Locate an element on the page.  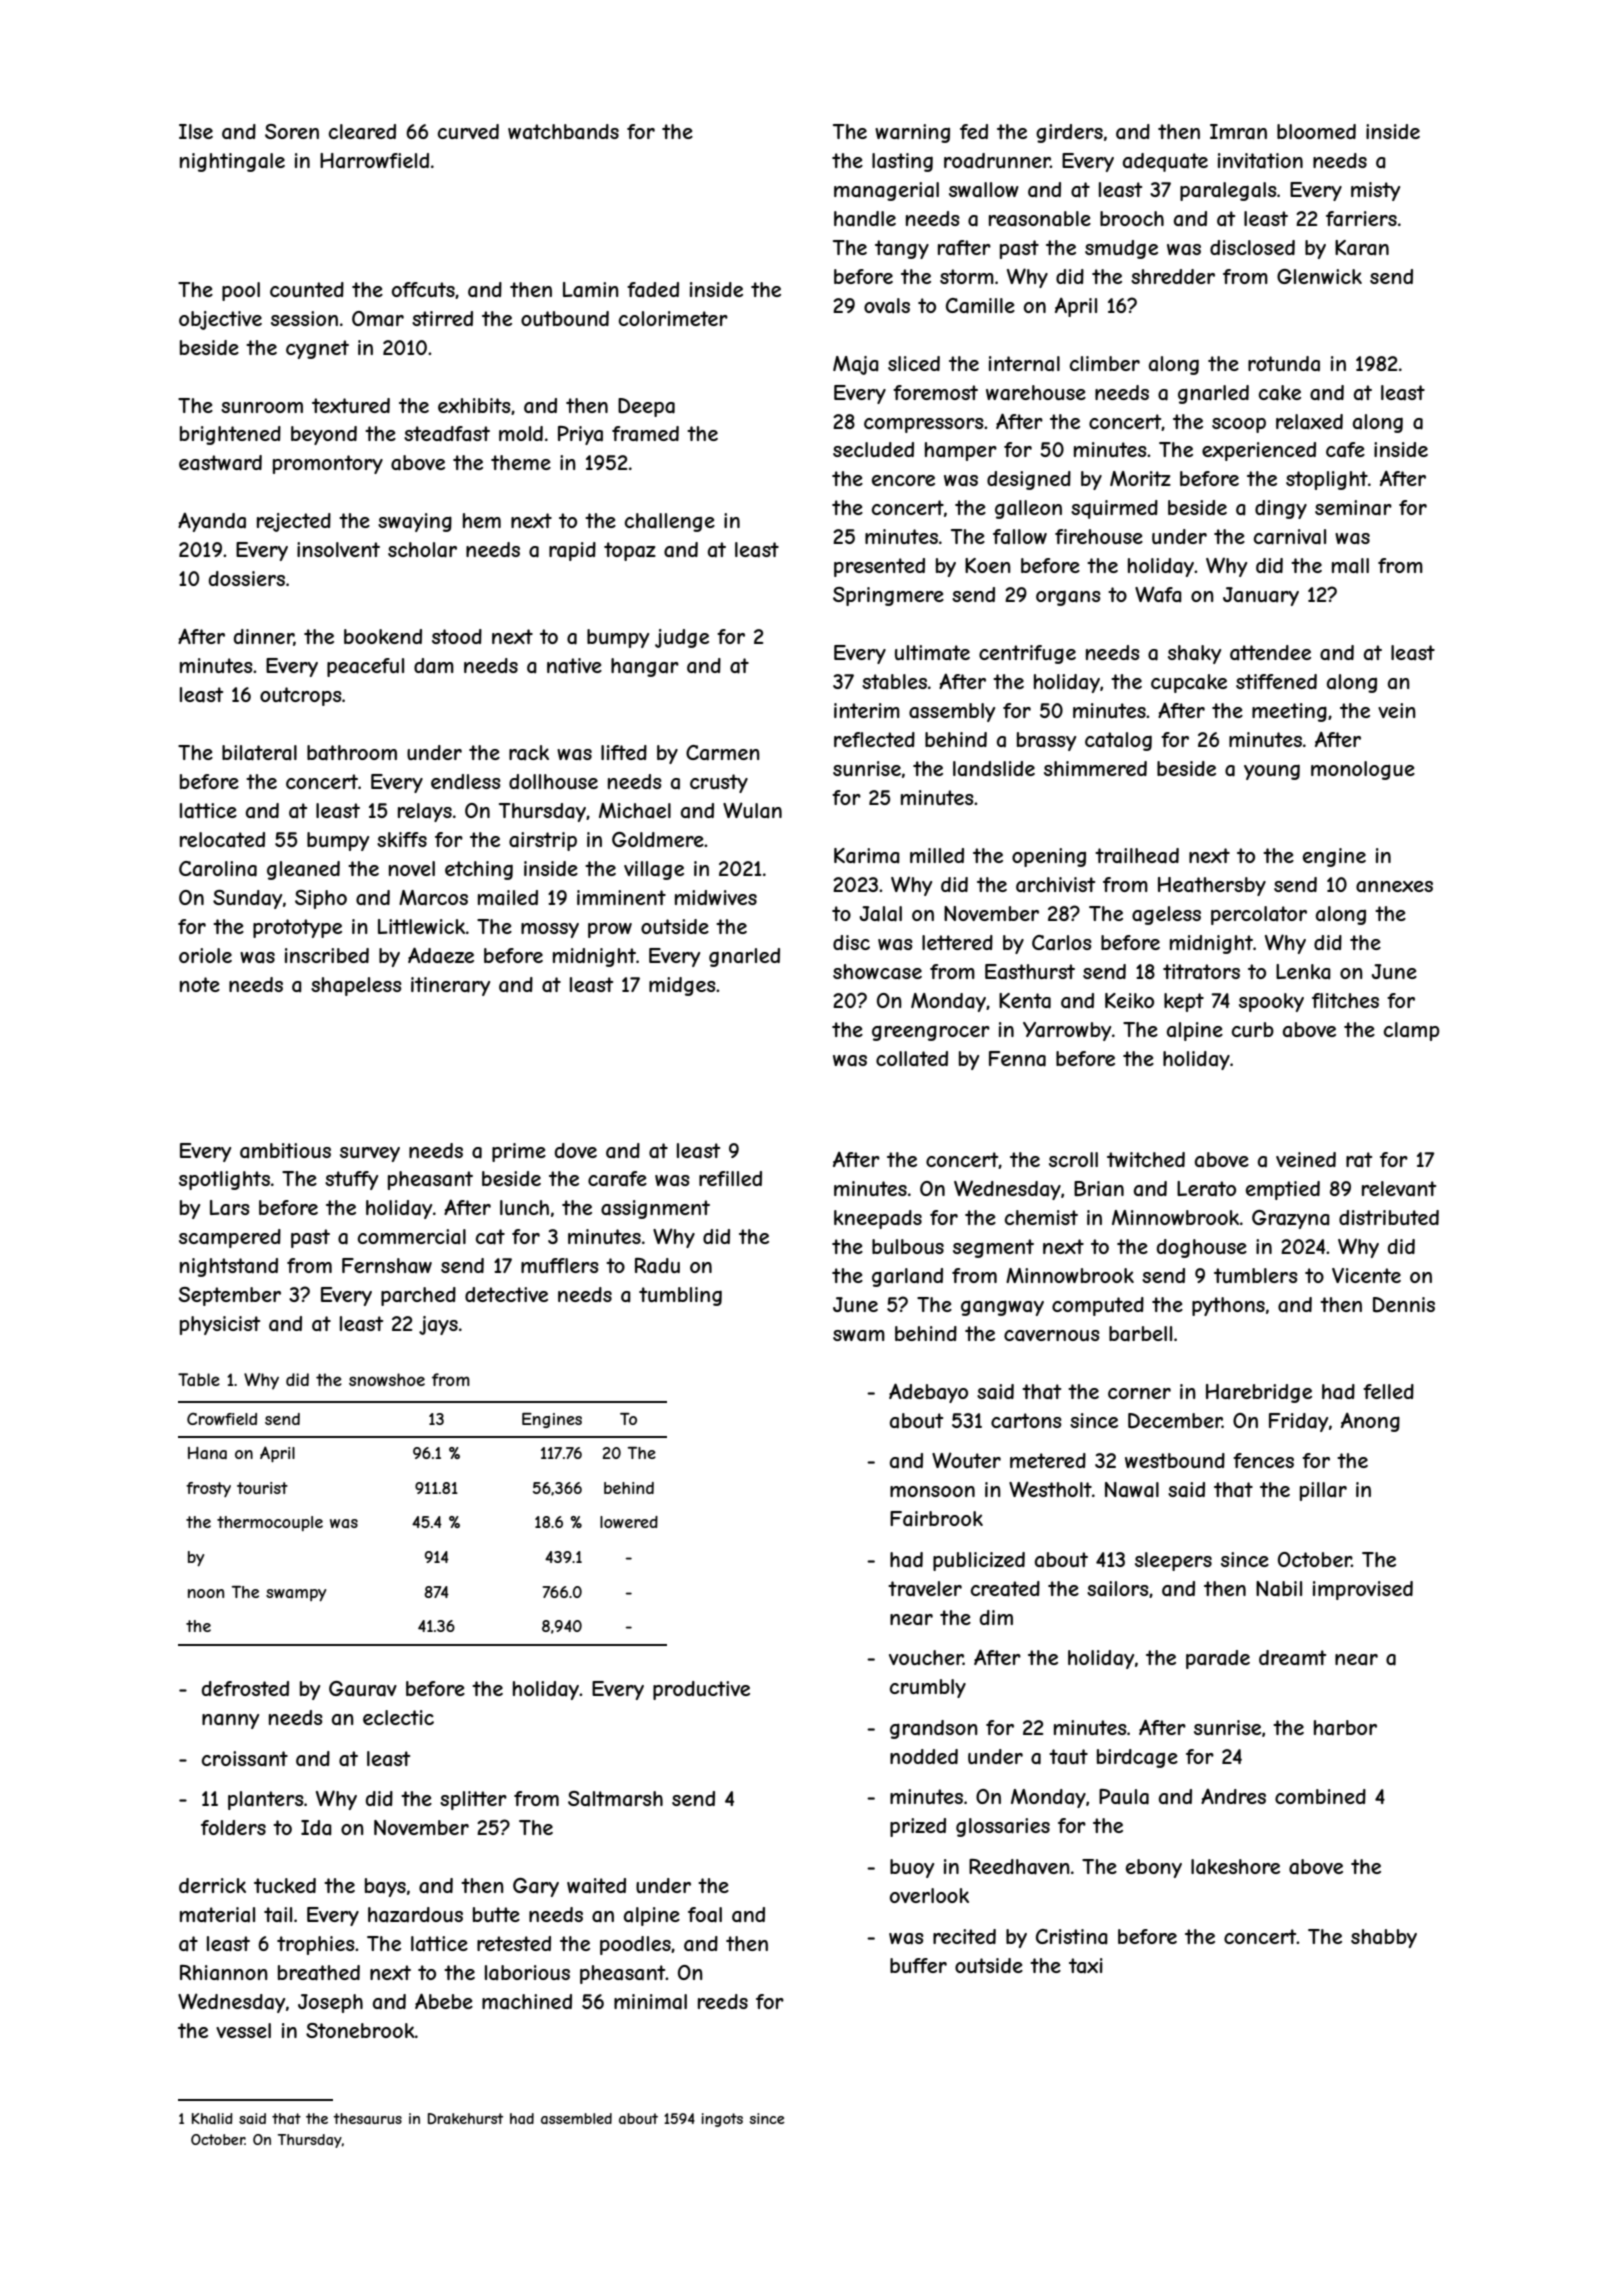
publicized is located at coordinates (979, 1561).
